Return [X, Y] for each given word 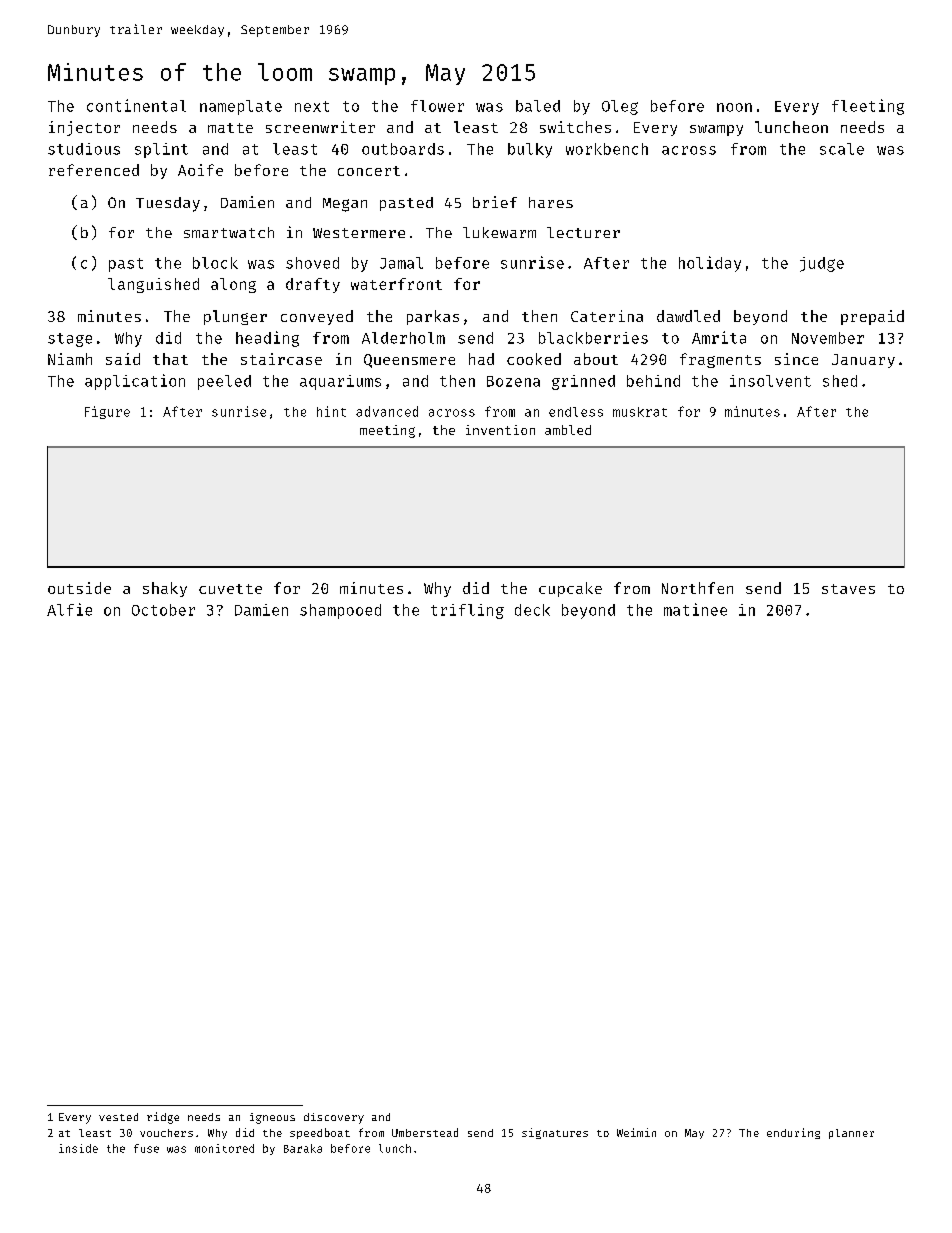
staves [848, 589]
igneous [272, 1118]
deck [532, 610]
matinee [695, 609]
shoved [312, 263]
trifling [467, 611]
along [233, 285]
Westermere [359, 233]
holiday [710, 264]
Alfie [69, 609]
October [163, 610]
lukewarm [499, 232]
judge [822, 264]
